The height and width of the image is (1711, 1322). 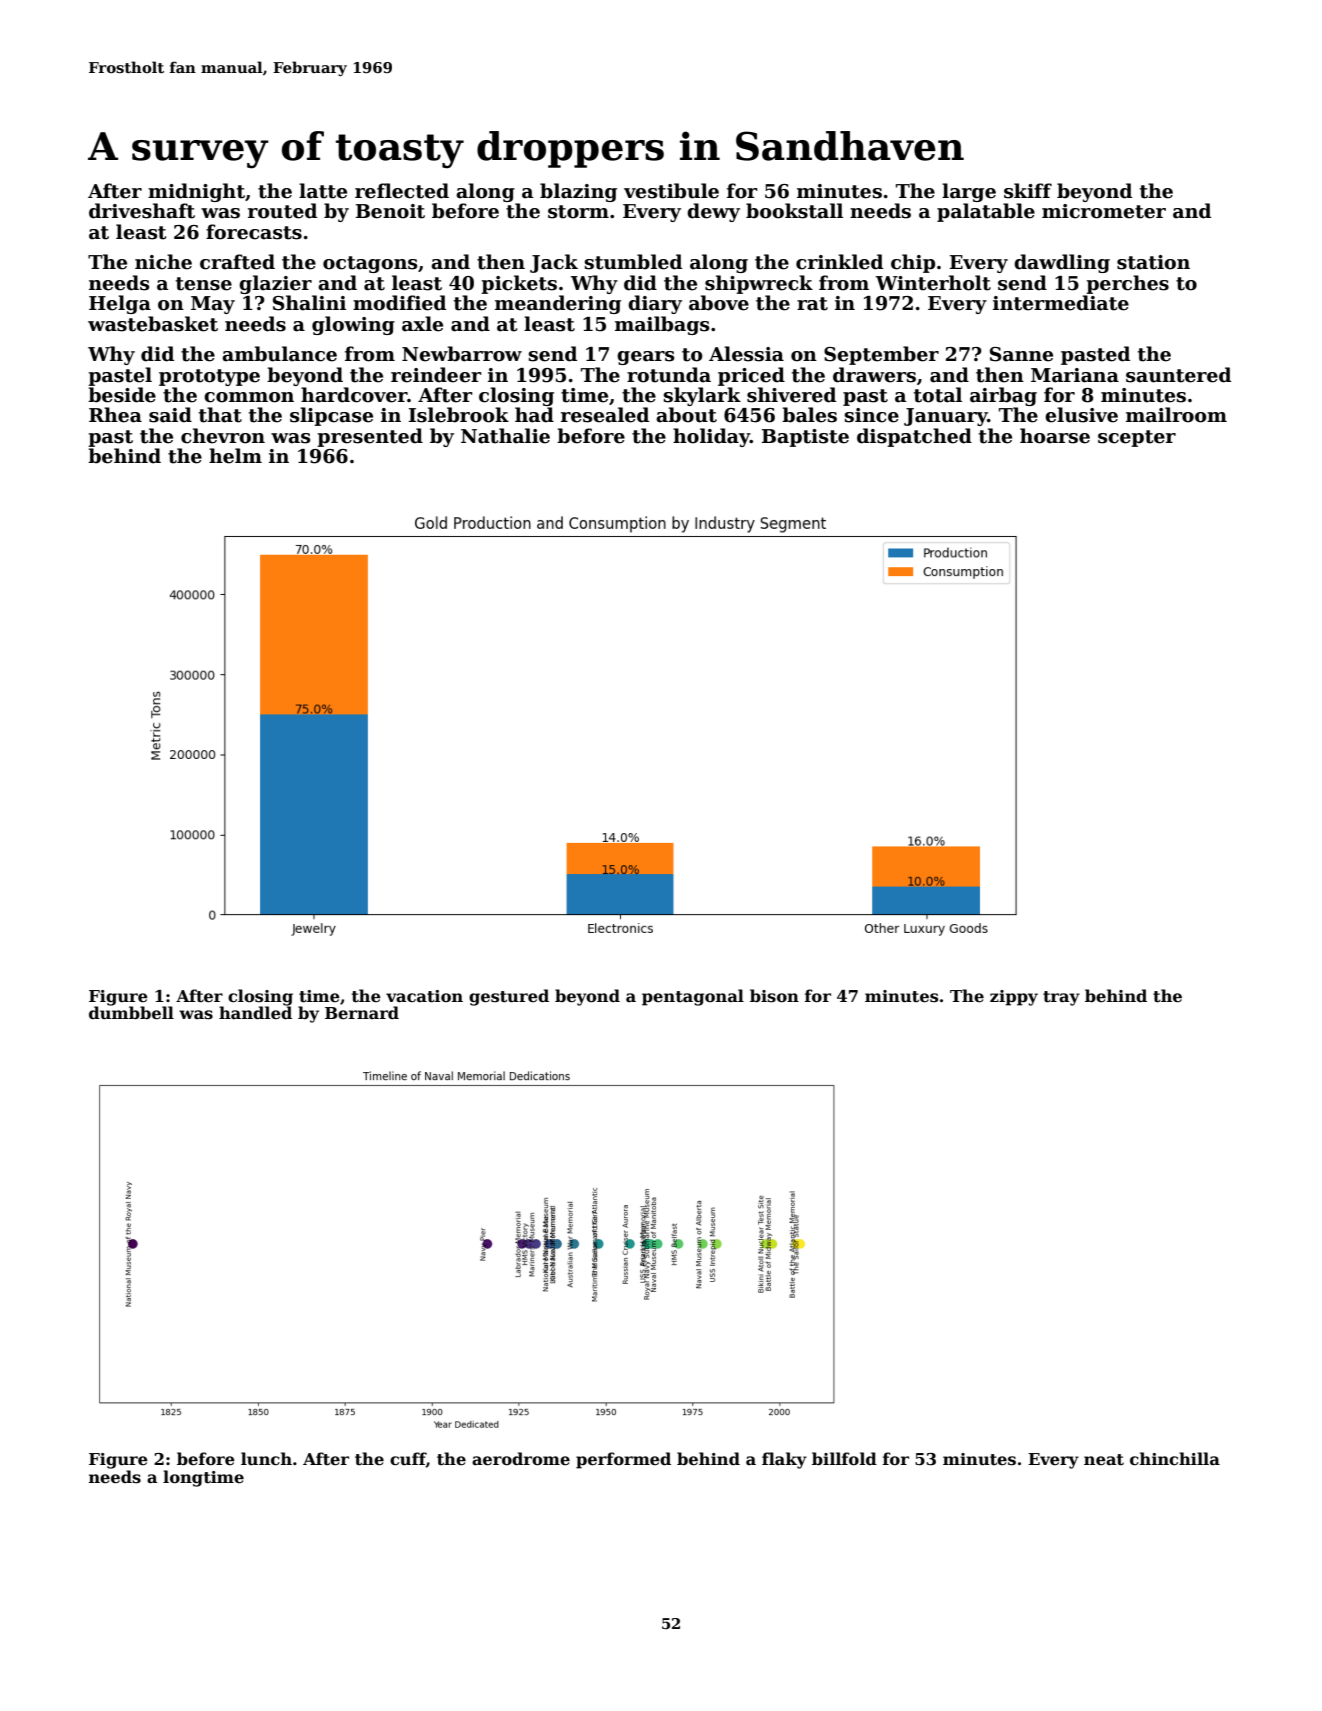 I want to click on blazing, so click(x=578, y=192).
